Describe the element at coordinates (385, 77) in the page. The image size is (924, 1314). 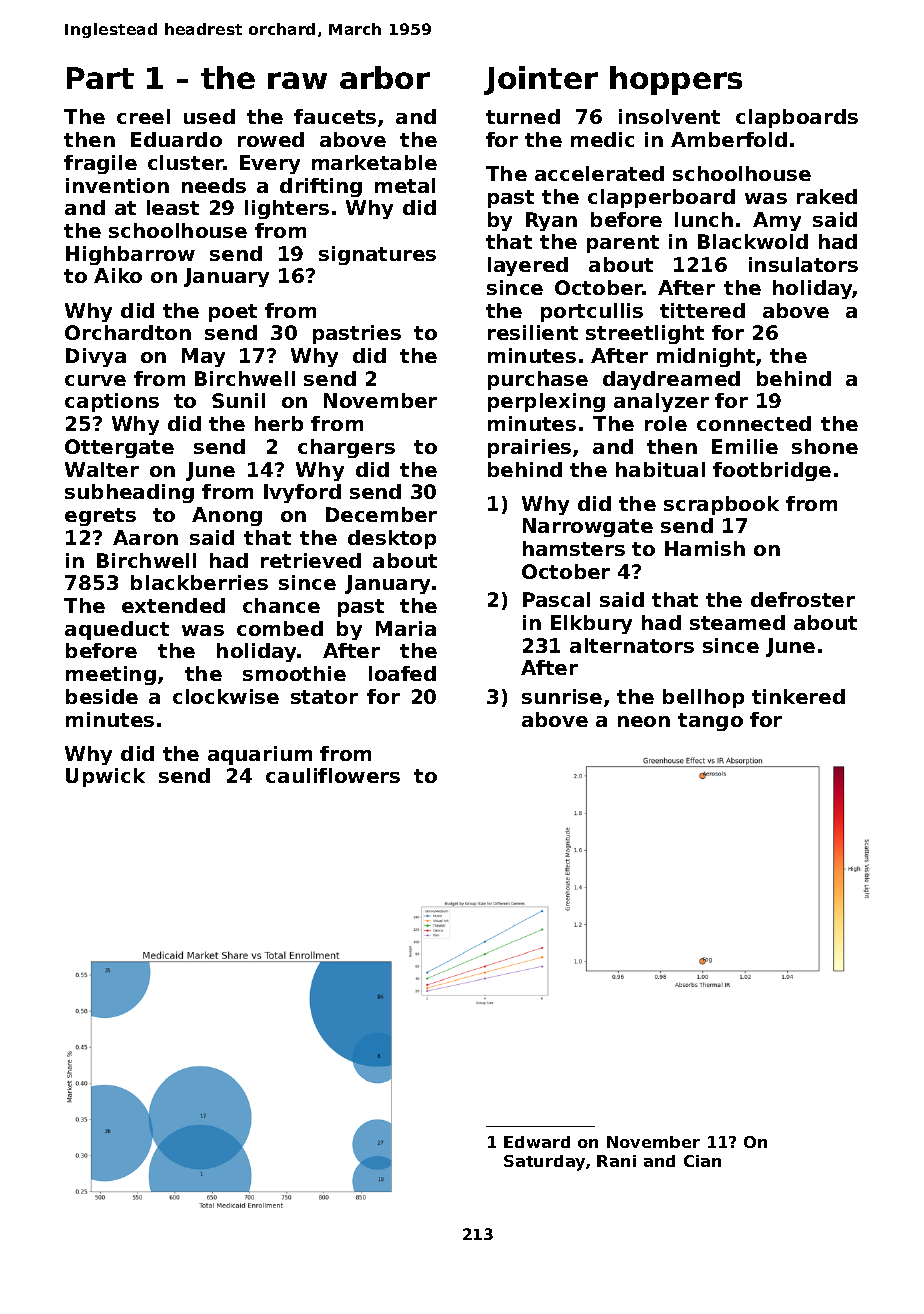
I see `arbor` at that location.
